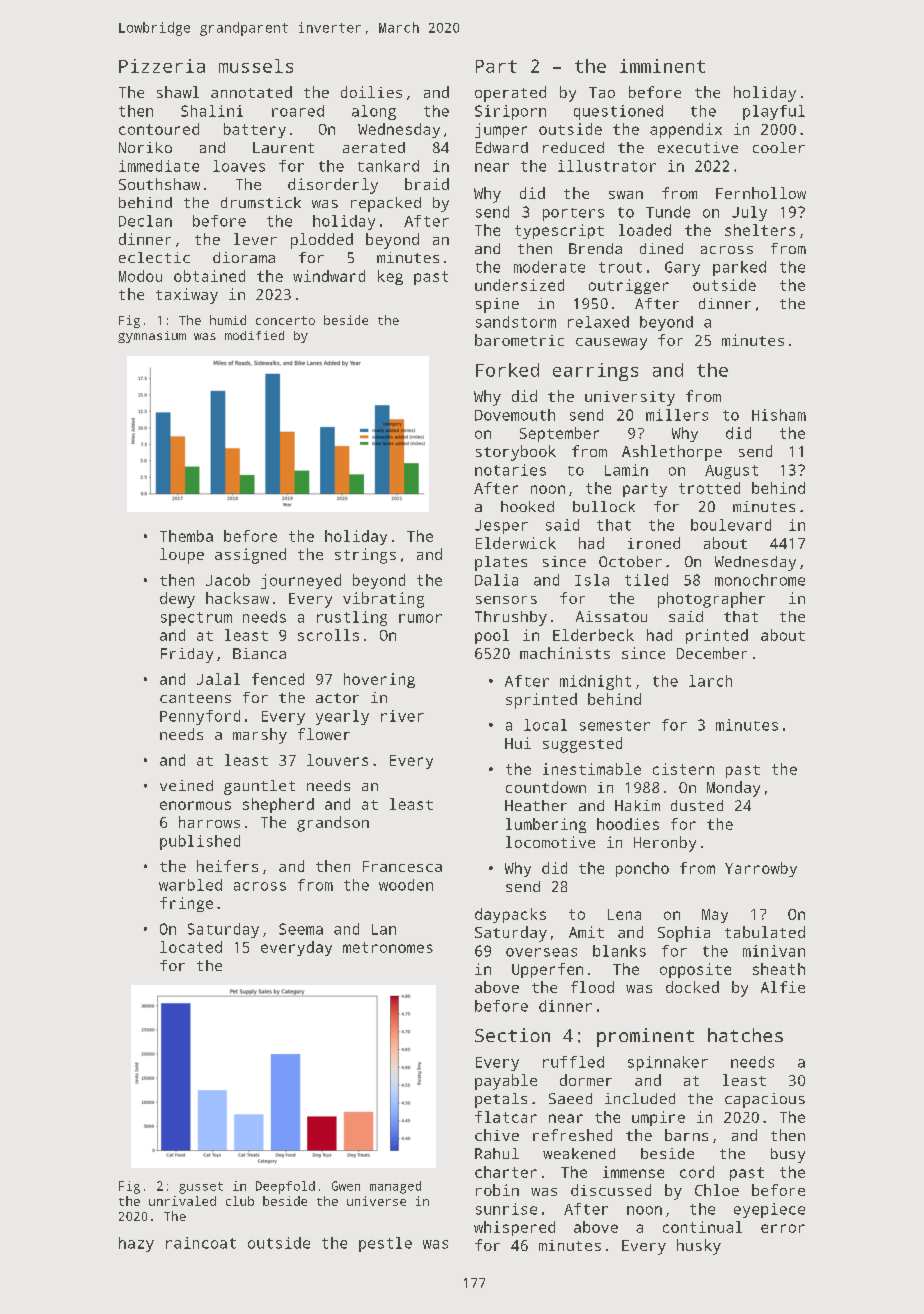 The width and height of the document is (924, 1314). Describe the element at coordinates (159, 129) in the document. I see `contoured` at that location.
